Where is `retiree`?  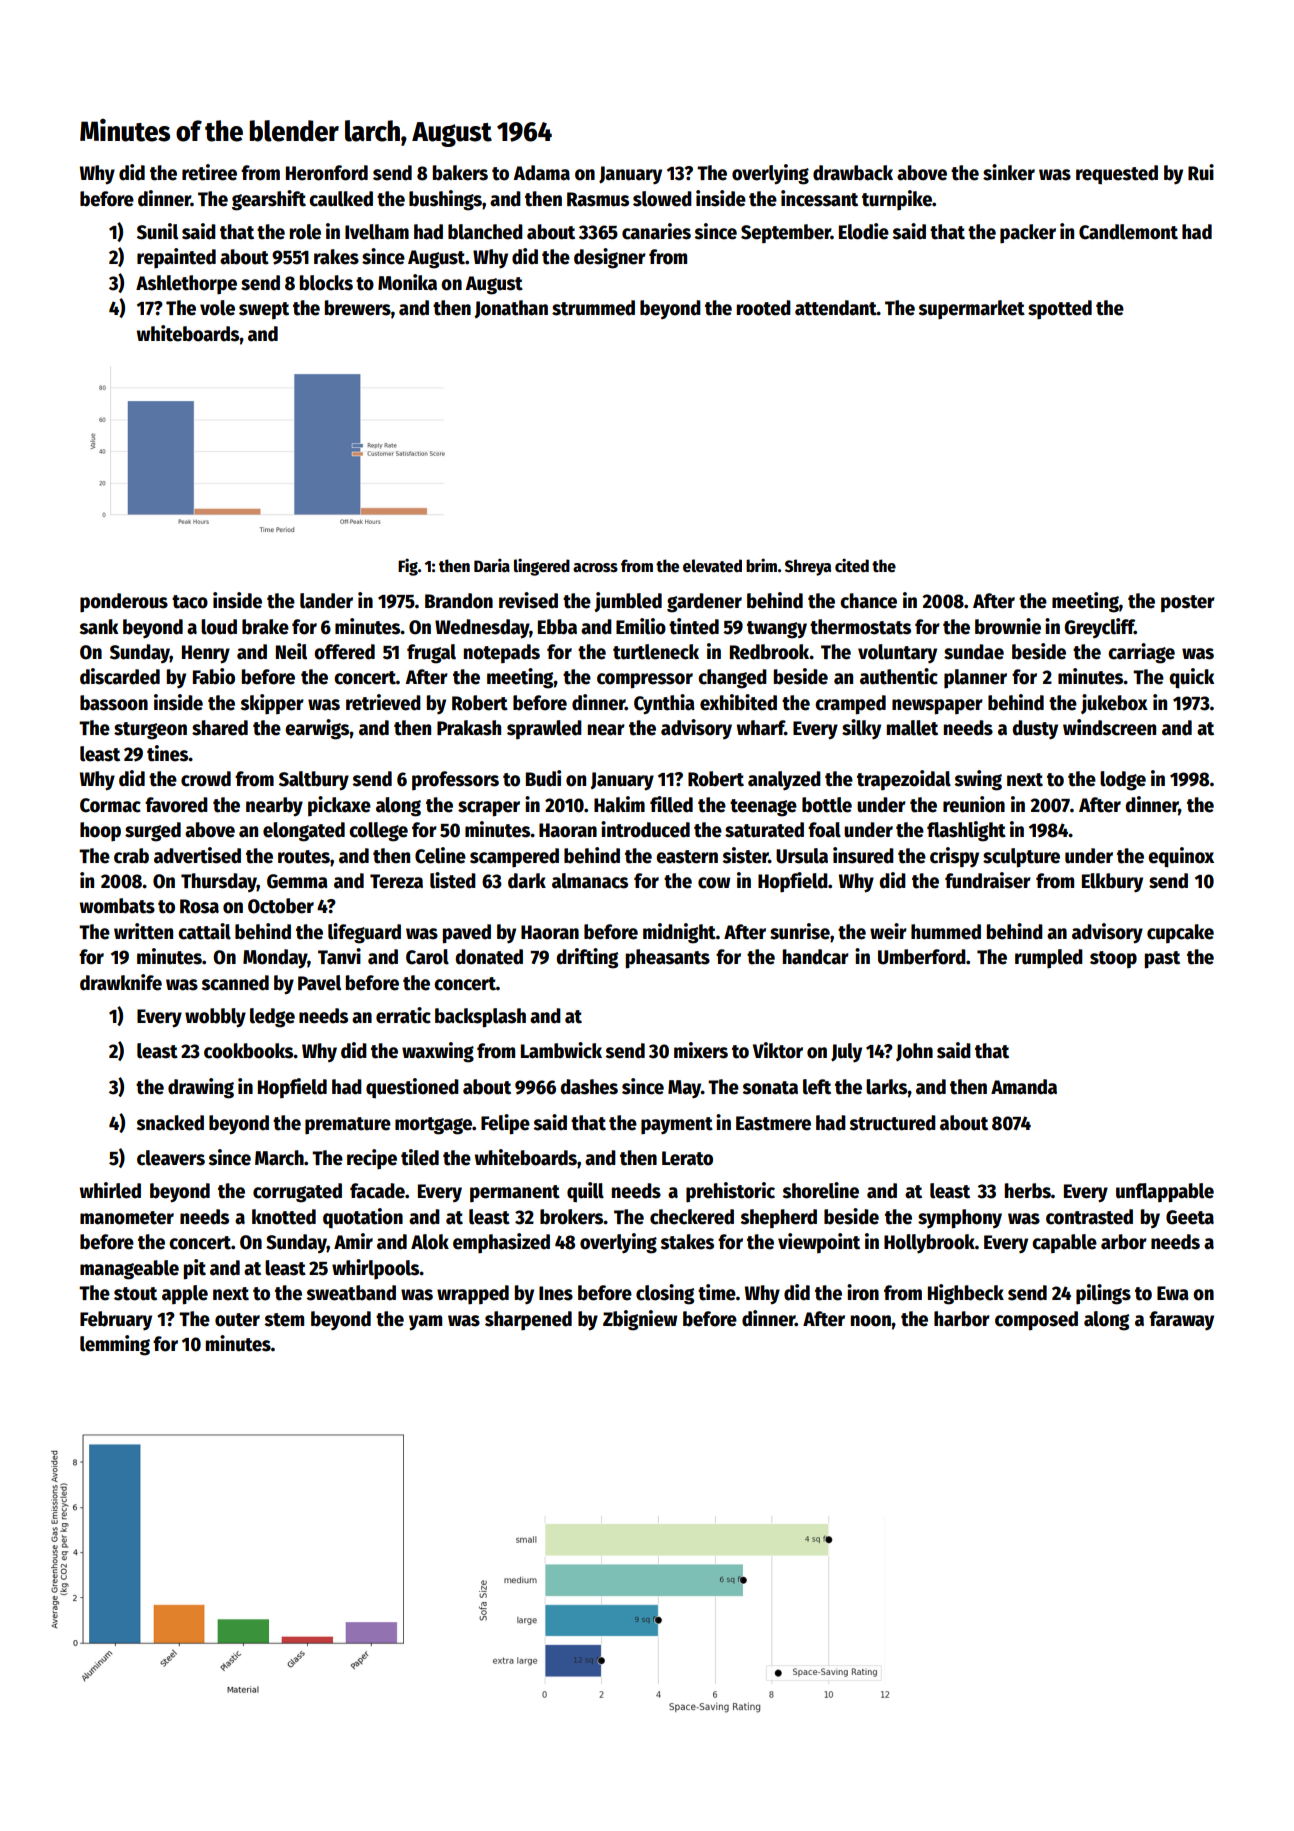
retiree is located at coordinates (209, 172).
